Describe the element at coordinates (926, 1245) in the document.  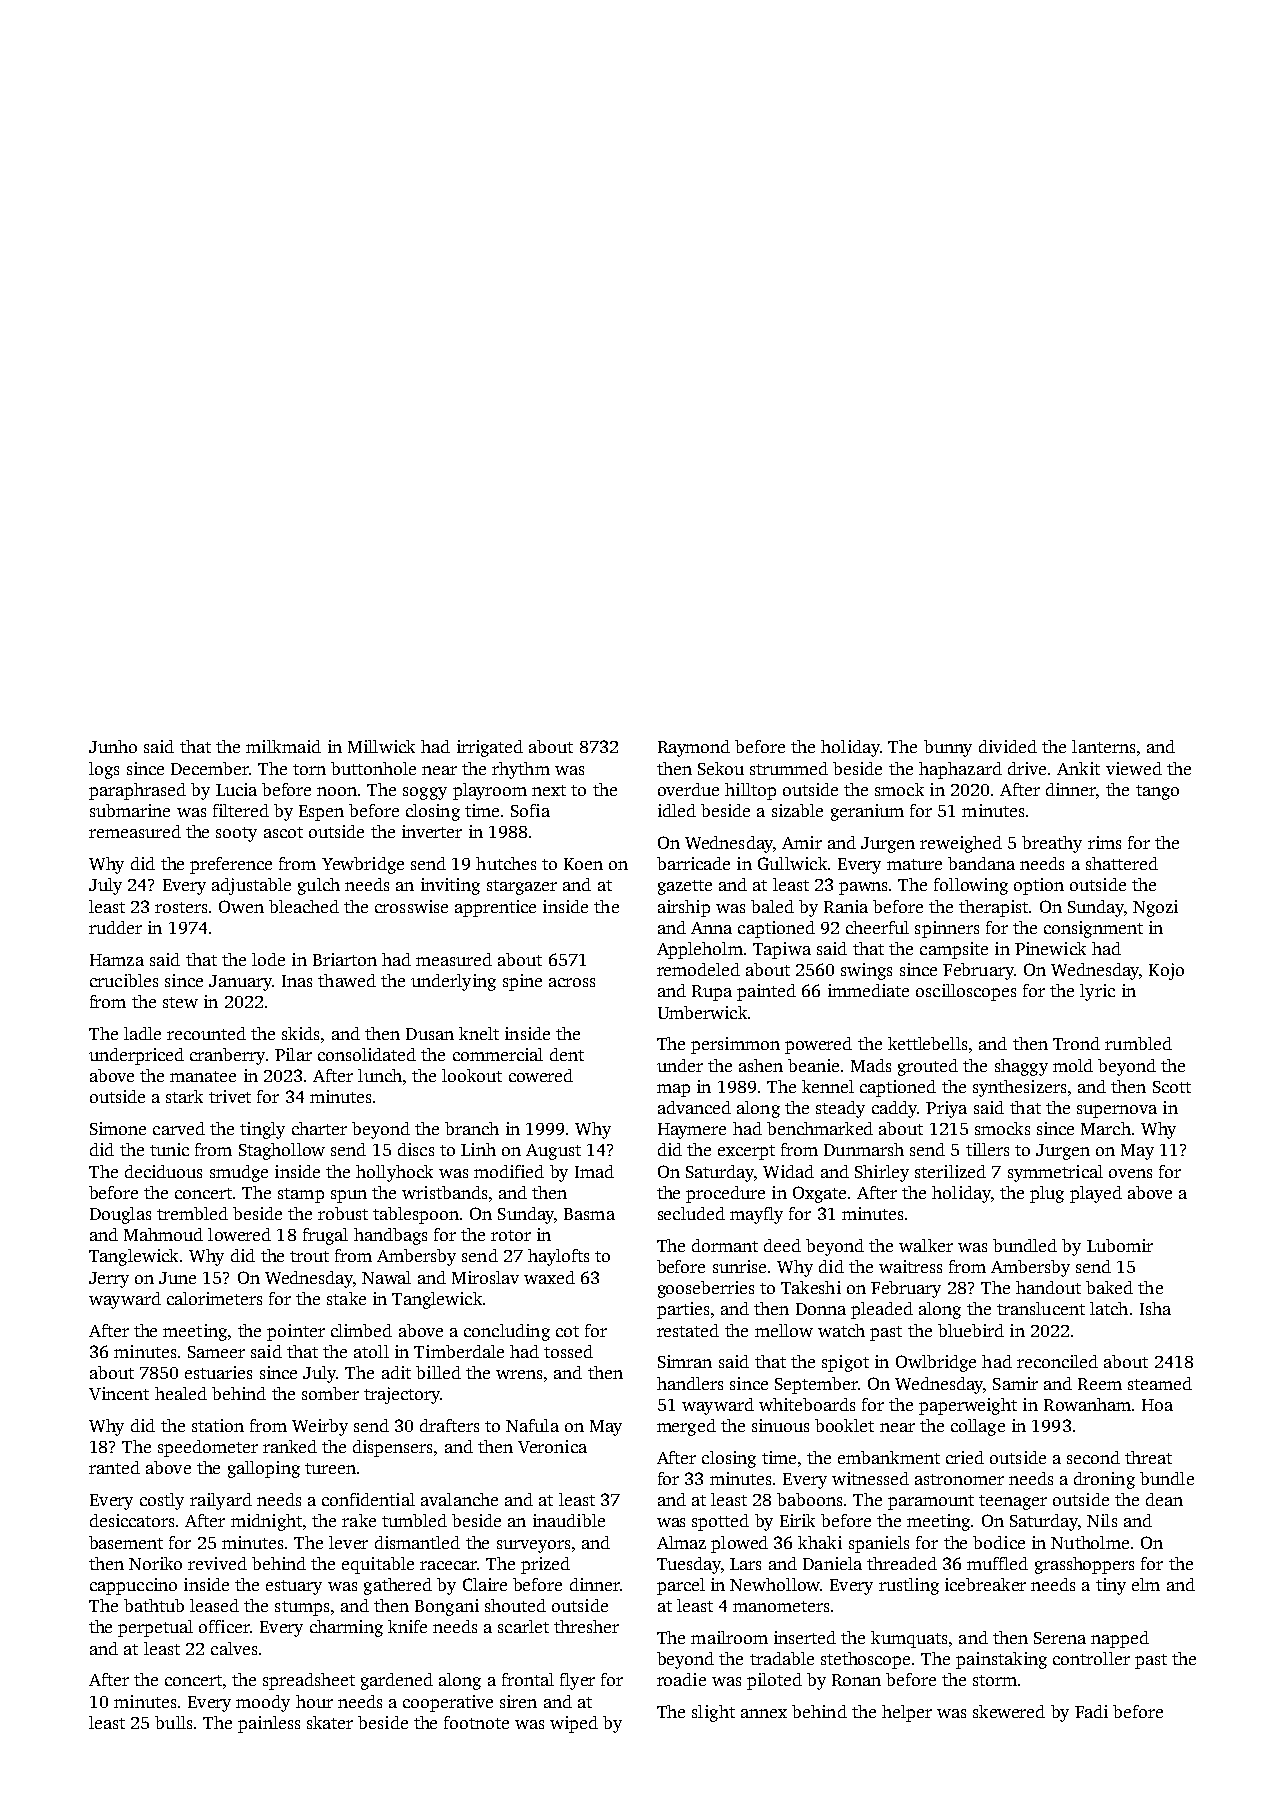
I see `walker` at that location.
